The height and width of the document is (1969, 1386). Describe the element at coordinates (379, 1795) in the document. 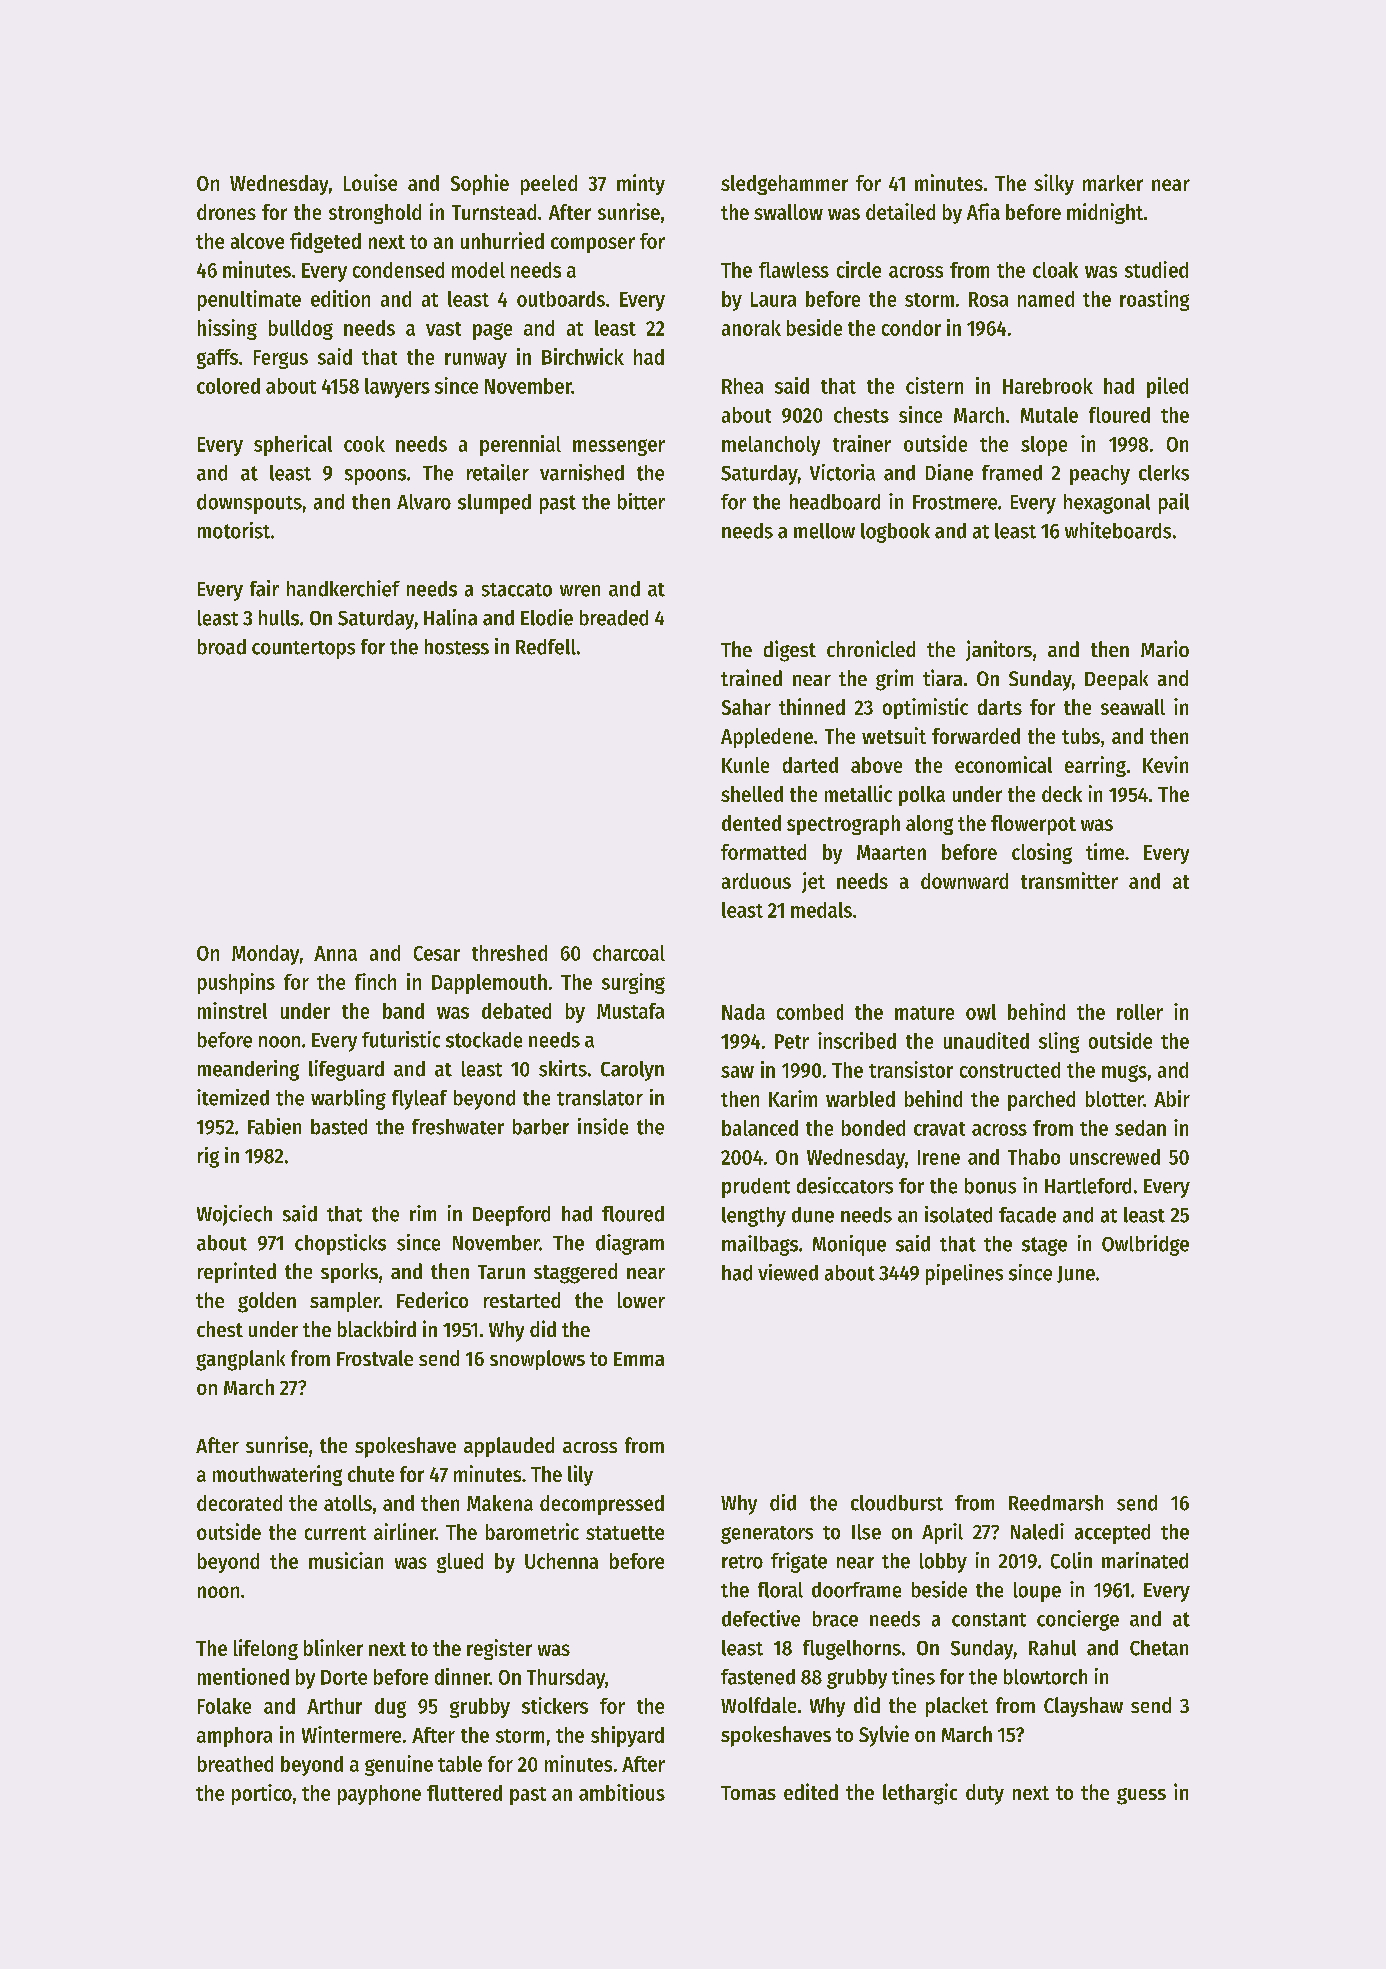

I see `payphone` at that location.
